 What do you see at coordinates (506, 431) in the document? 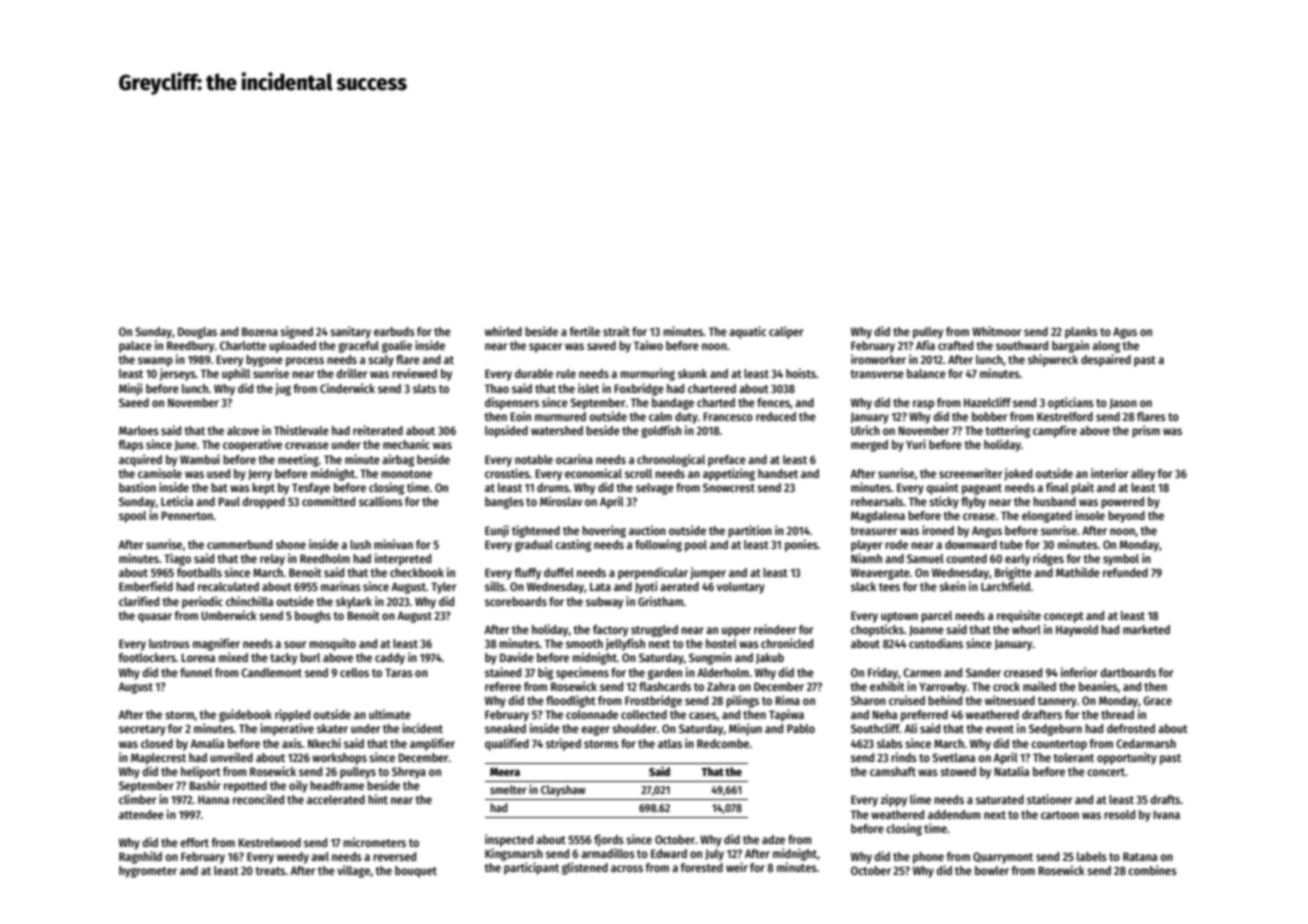
I see `lopsided` at bounding box center [506, 431].
